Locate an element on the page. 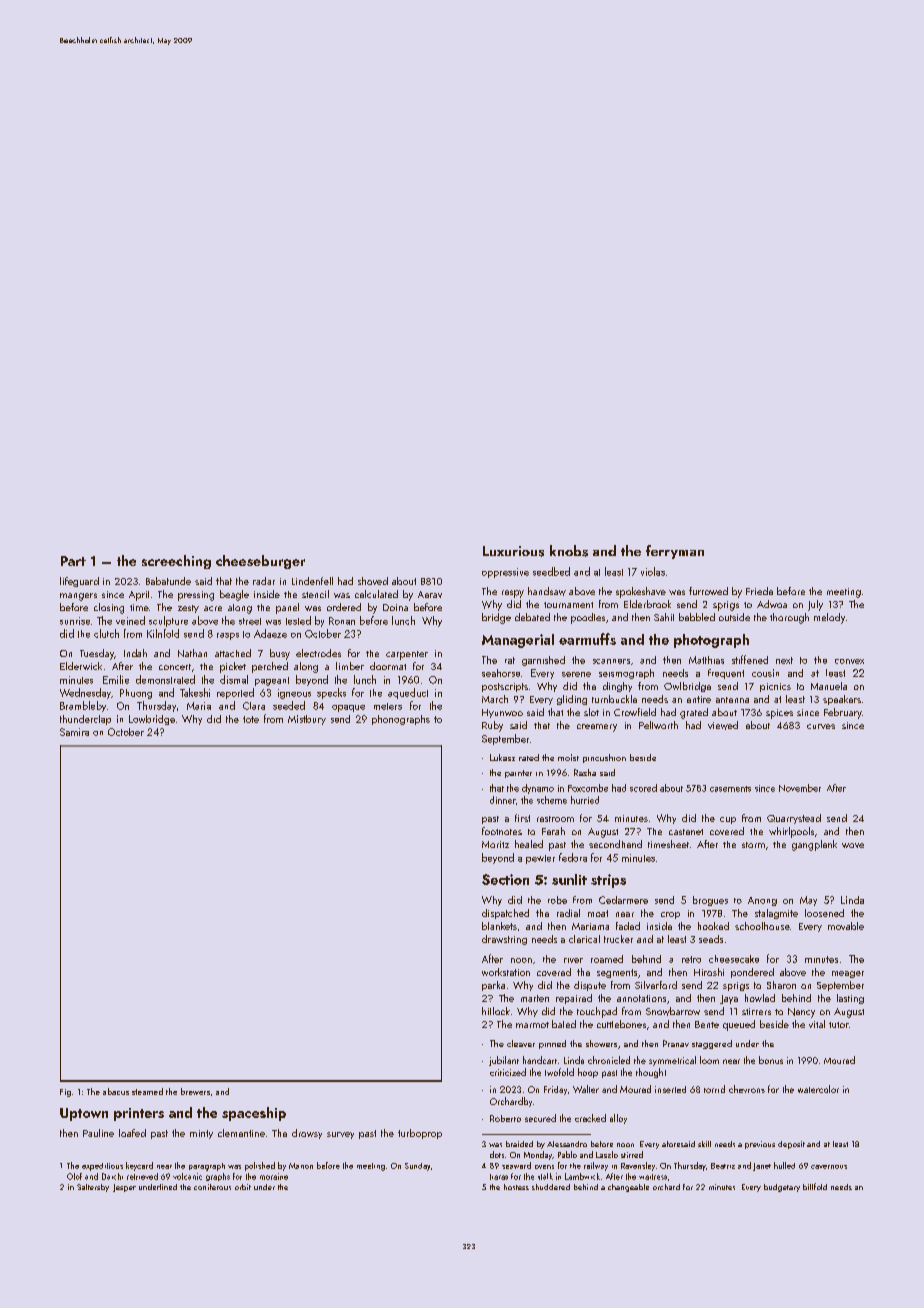 The height and width of the page is (1308, 924). blankets is located at coordinates (499, 926).
